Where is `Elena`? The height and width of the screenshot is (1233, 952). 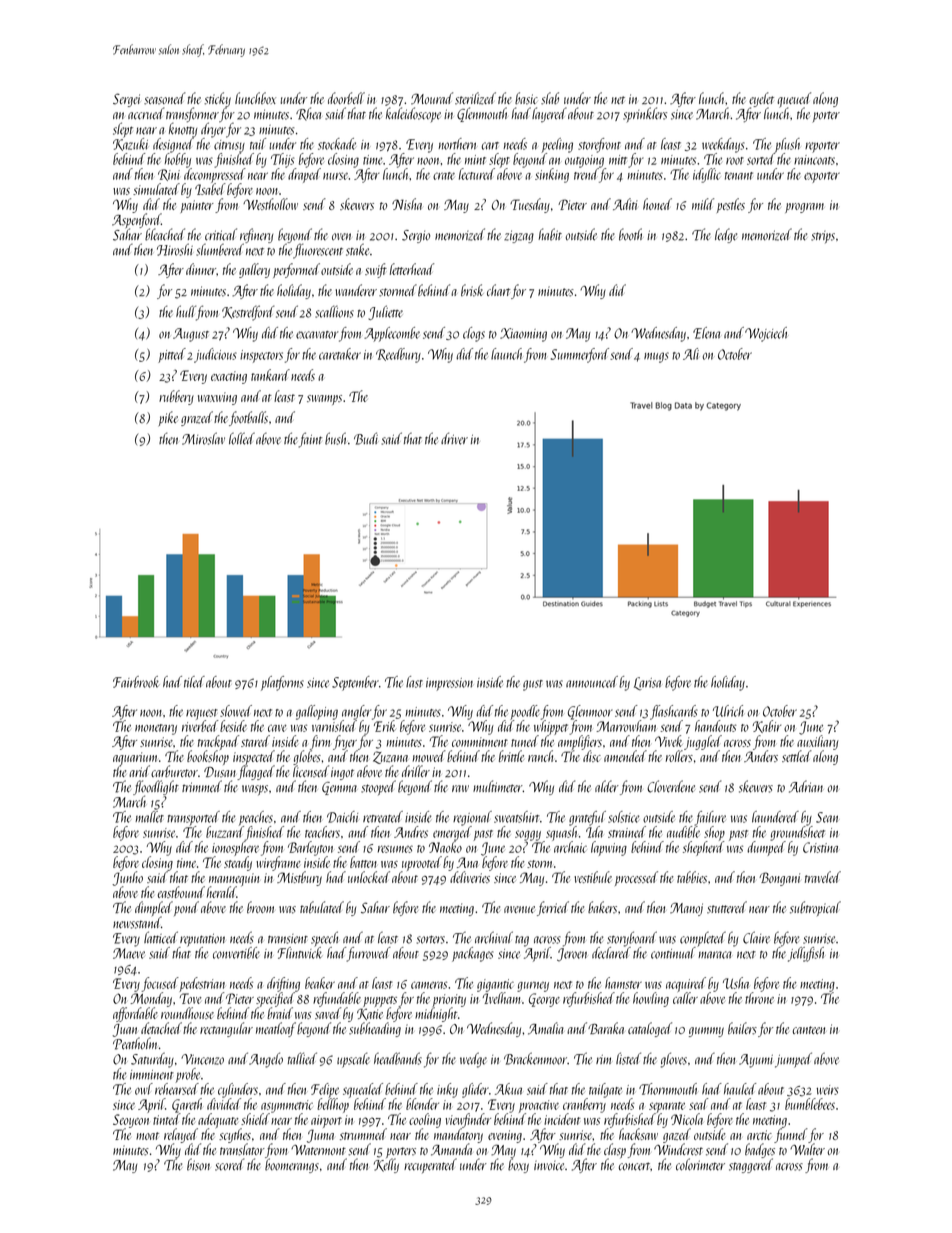
Elena is located at coordinates (706, 333).
